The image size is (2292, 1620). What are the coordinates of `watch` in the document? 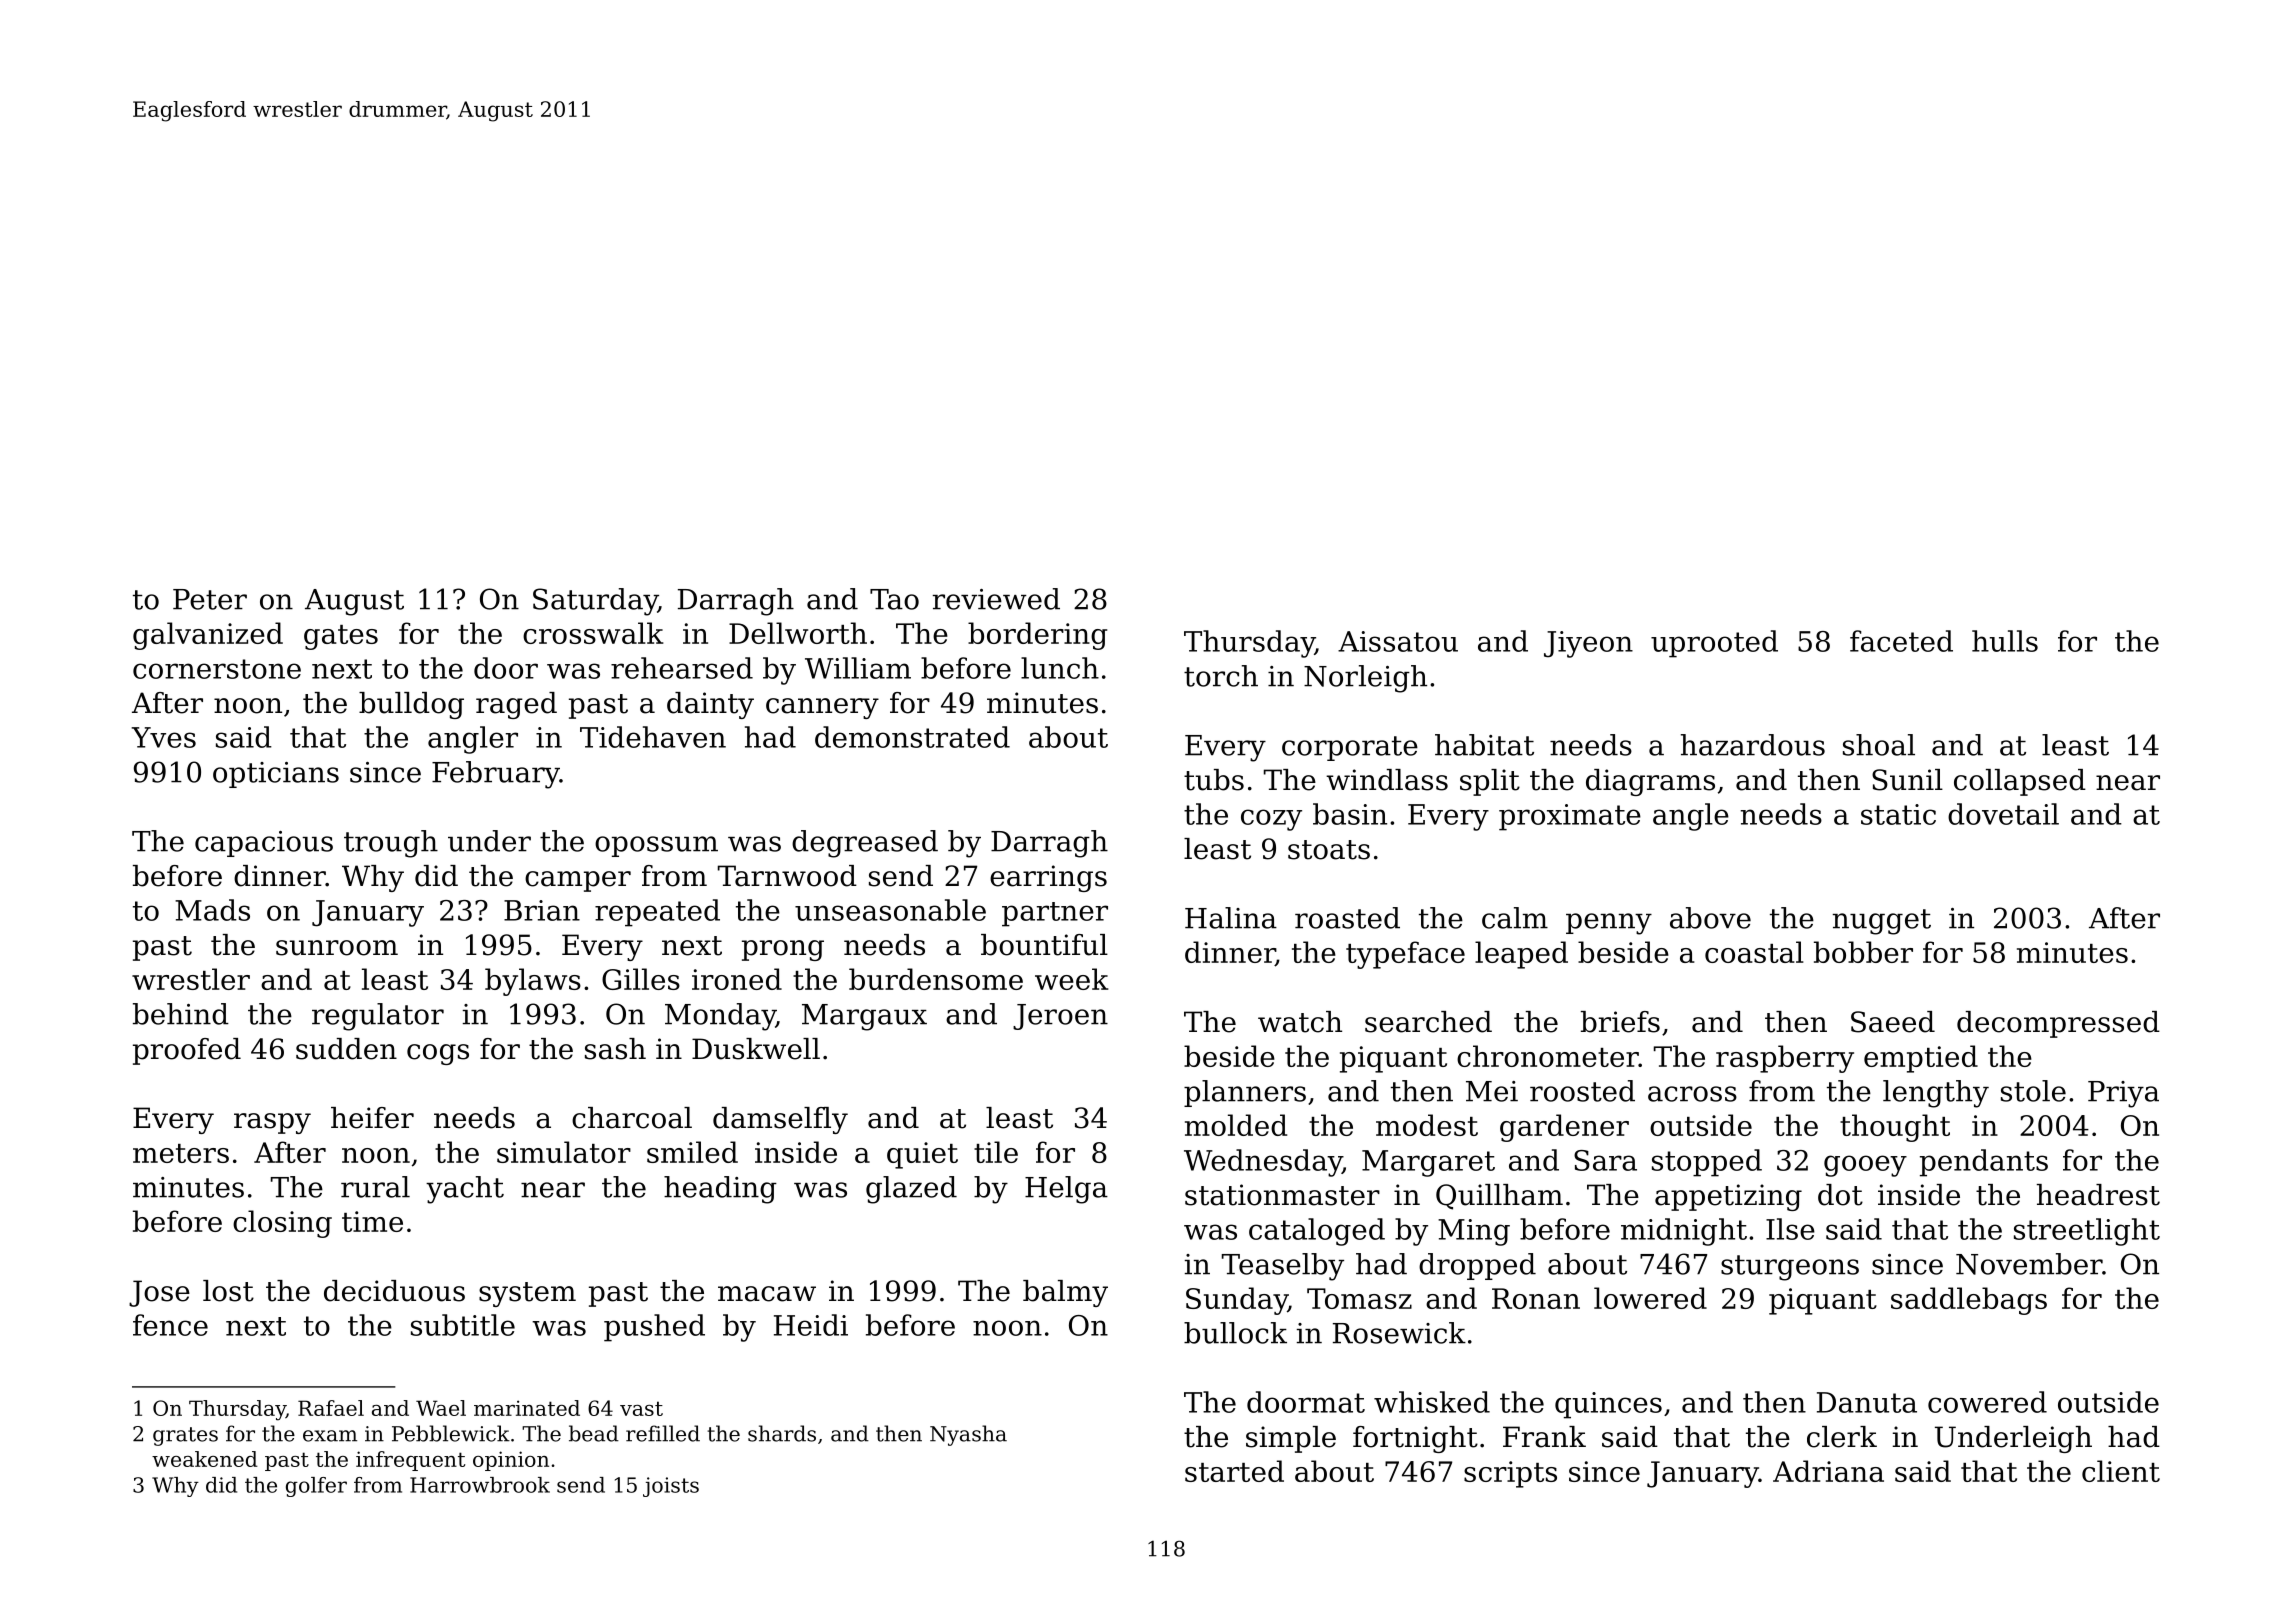 It's located at (1300, 1022).
